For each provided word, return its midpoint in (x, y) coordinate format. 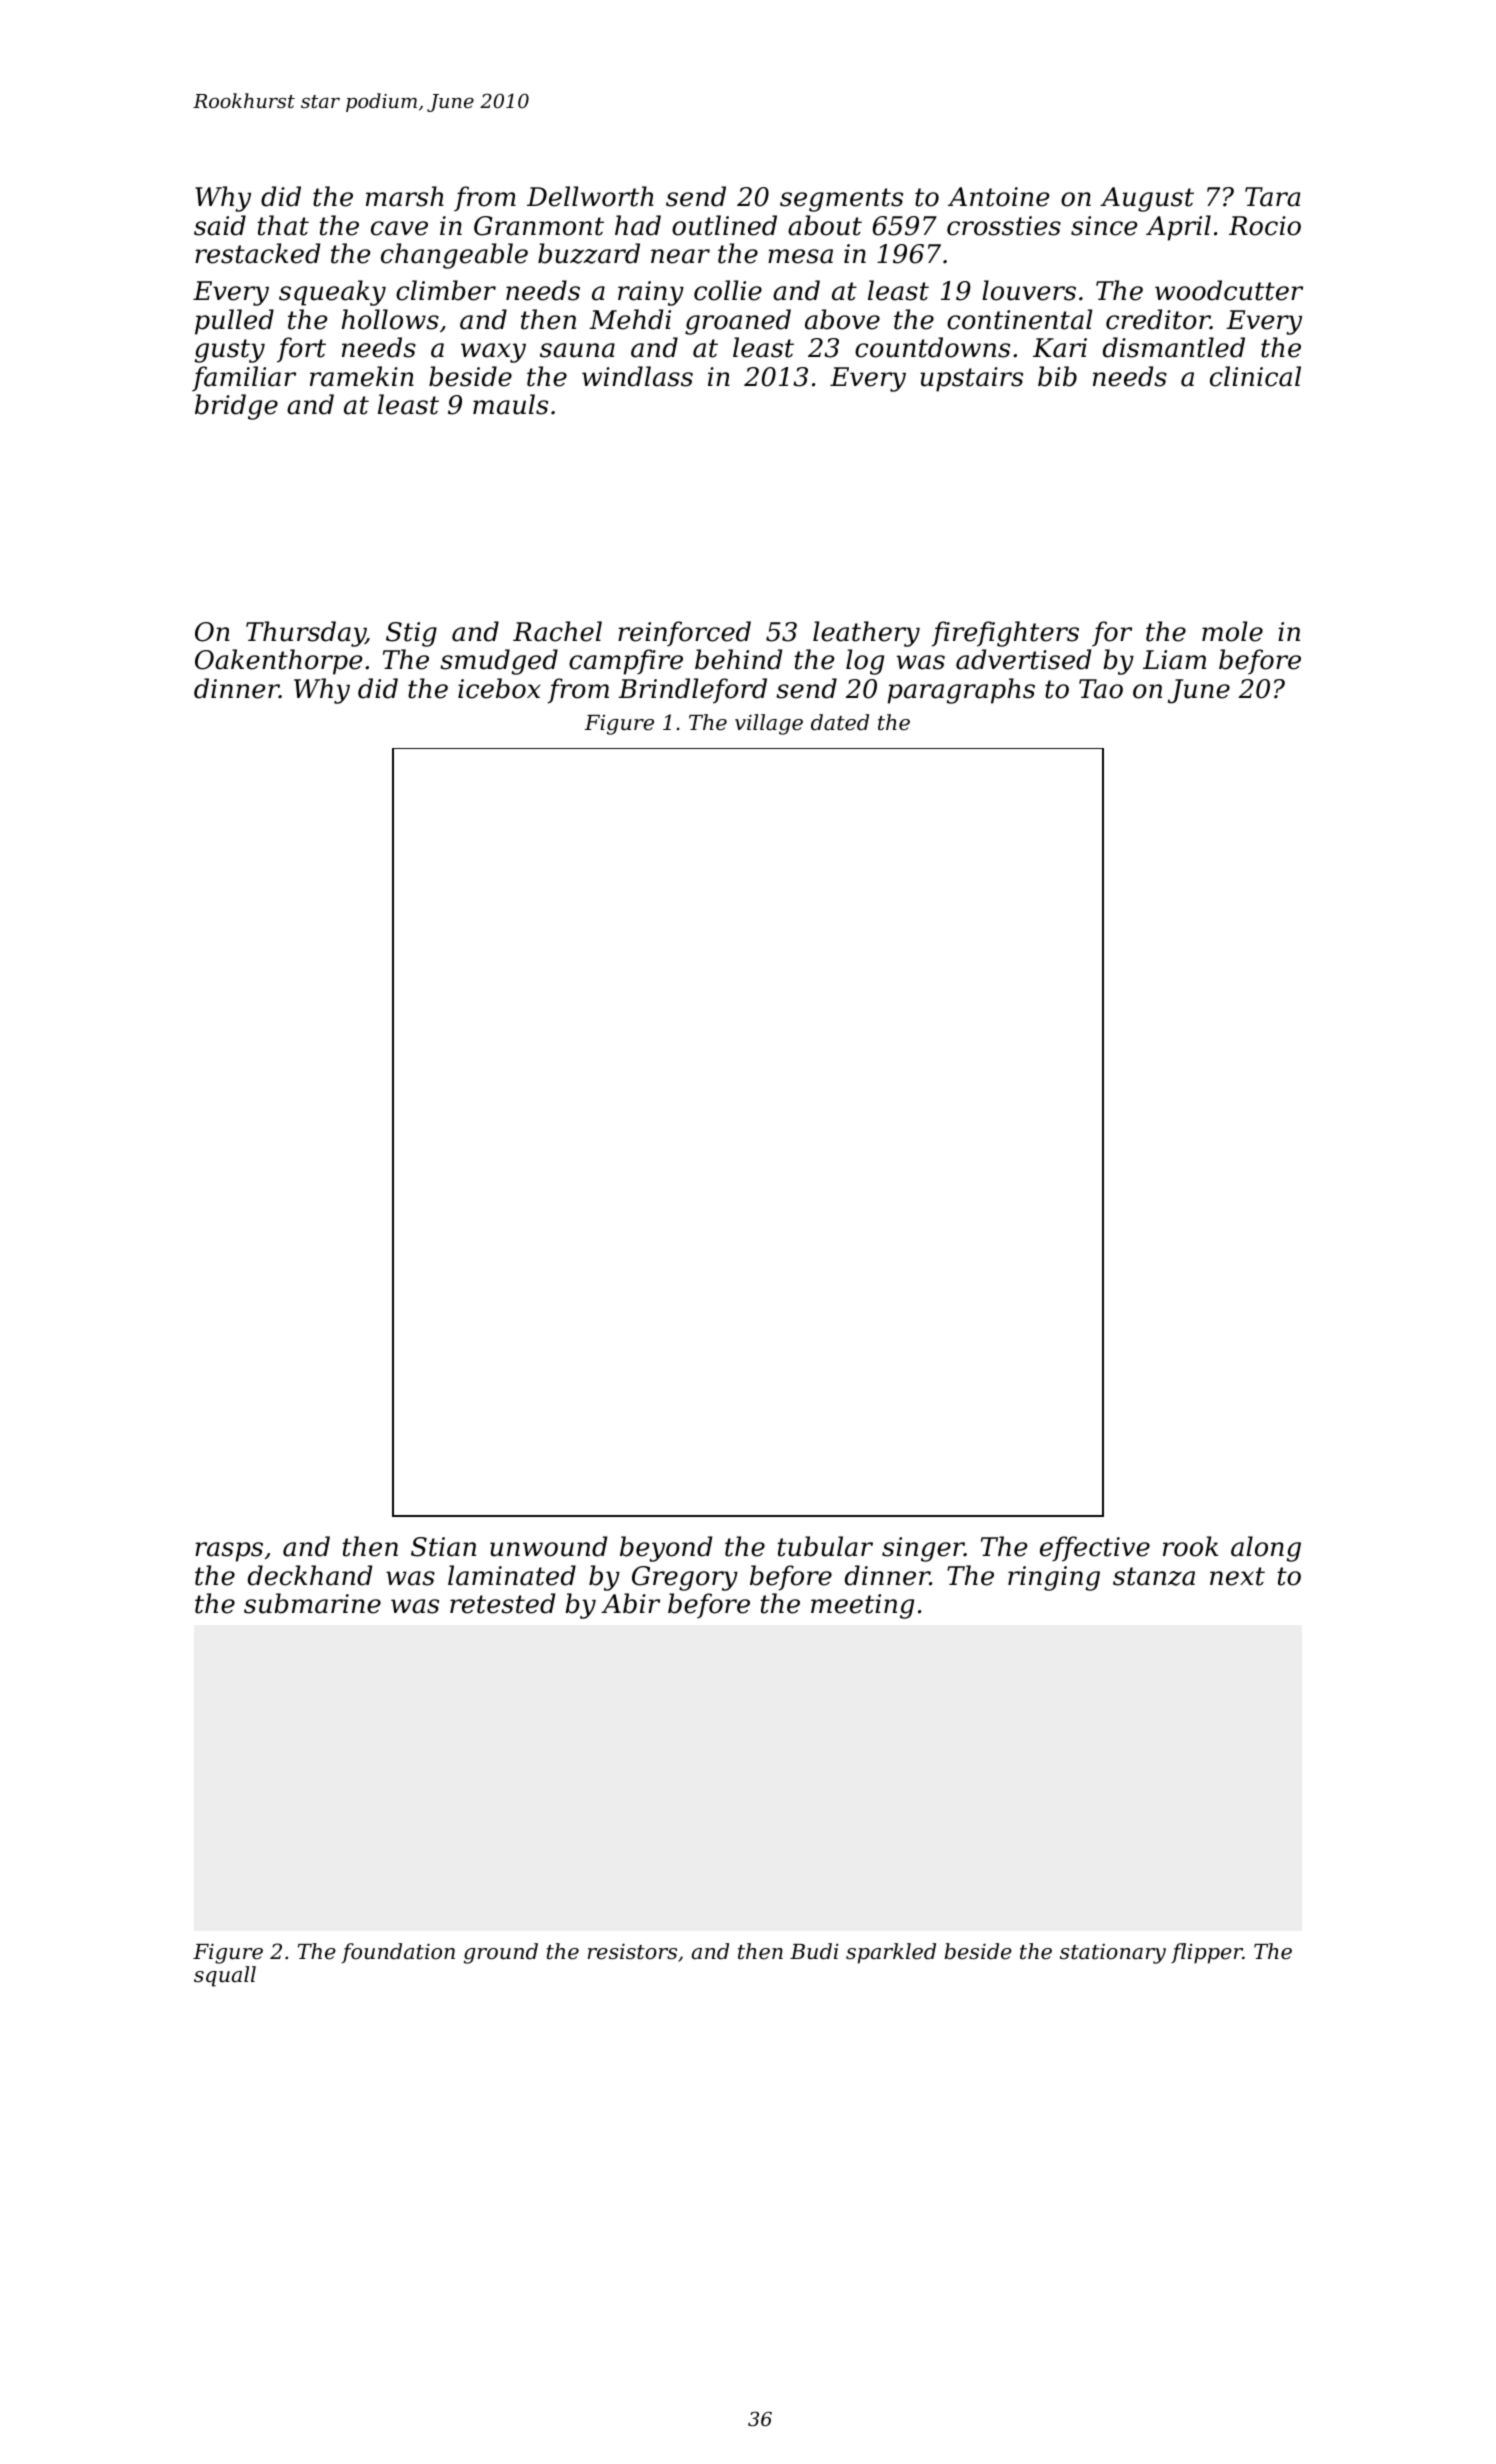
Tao (1101, 689)
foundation (398, 1953)
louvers (1029, 290)
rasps (229, 1552)
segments (841, 200)
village (769, 724)
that (283, 225)
